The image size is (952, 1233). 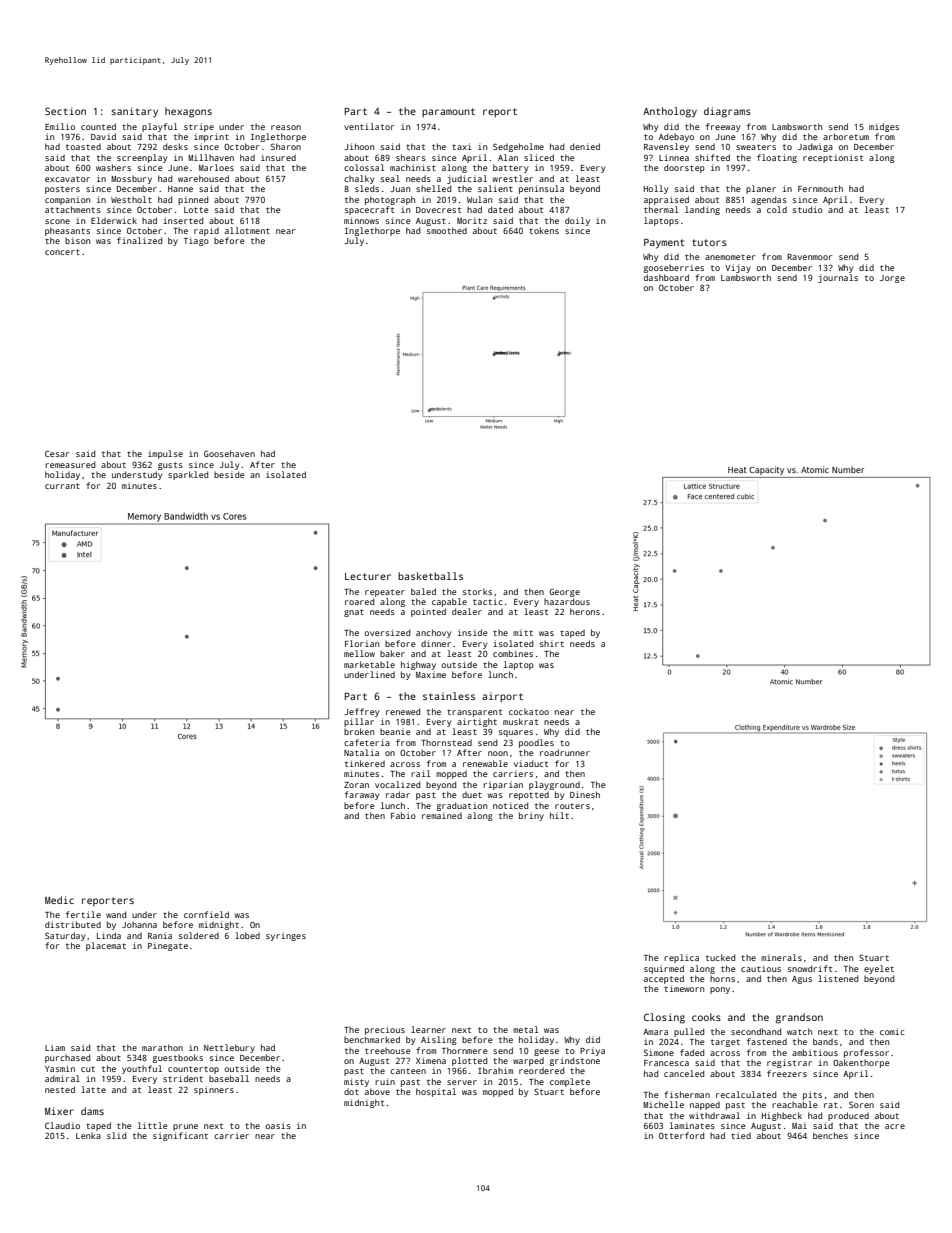 What do you see at coordinates (892, 279) in the screenshot?
I see `Jorge` at bounding box center [892, 279].
